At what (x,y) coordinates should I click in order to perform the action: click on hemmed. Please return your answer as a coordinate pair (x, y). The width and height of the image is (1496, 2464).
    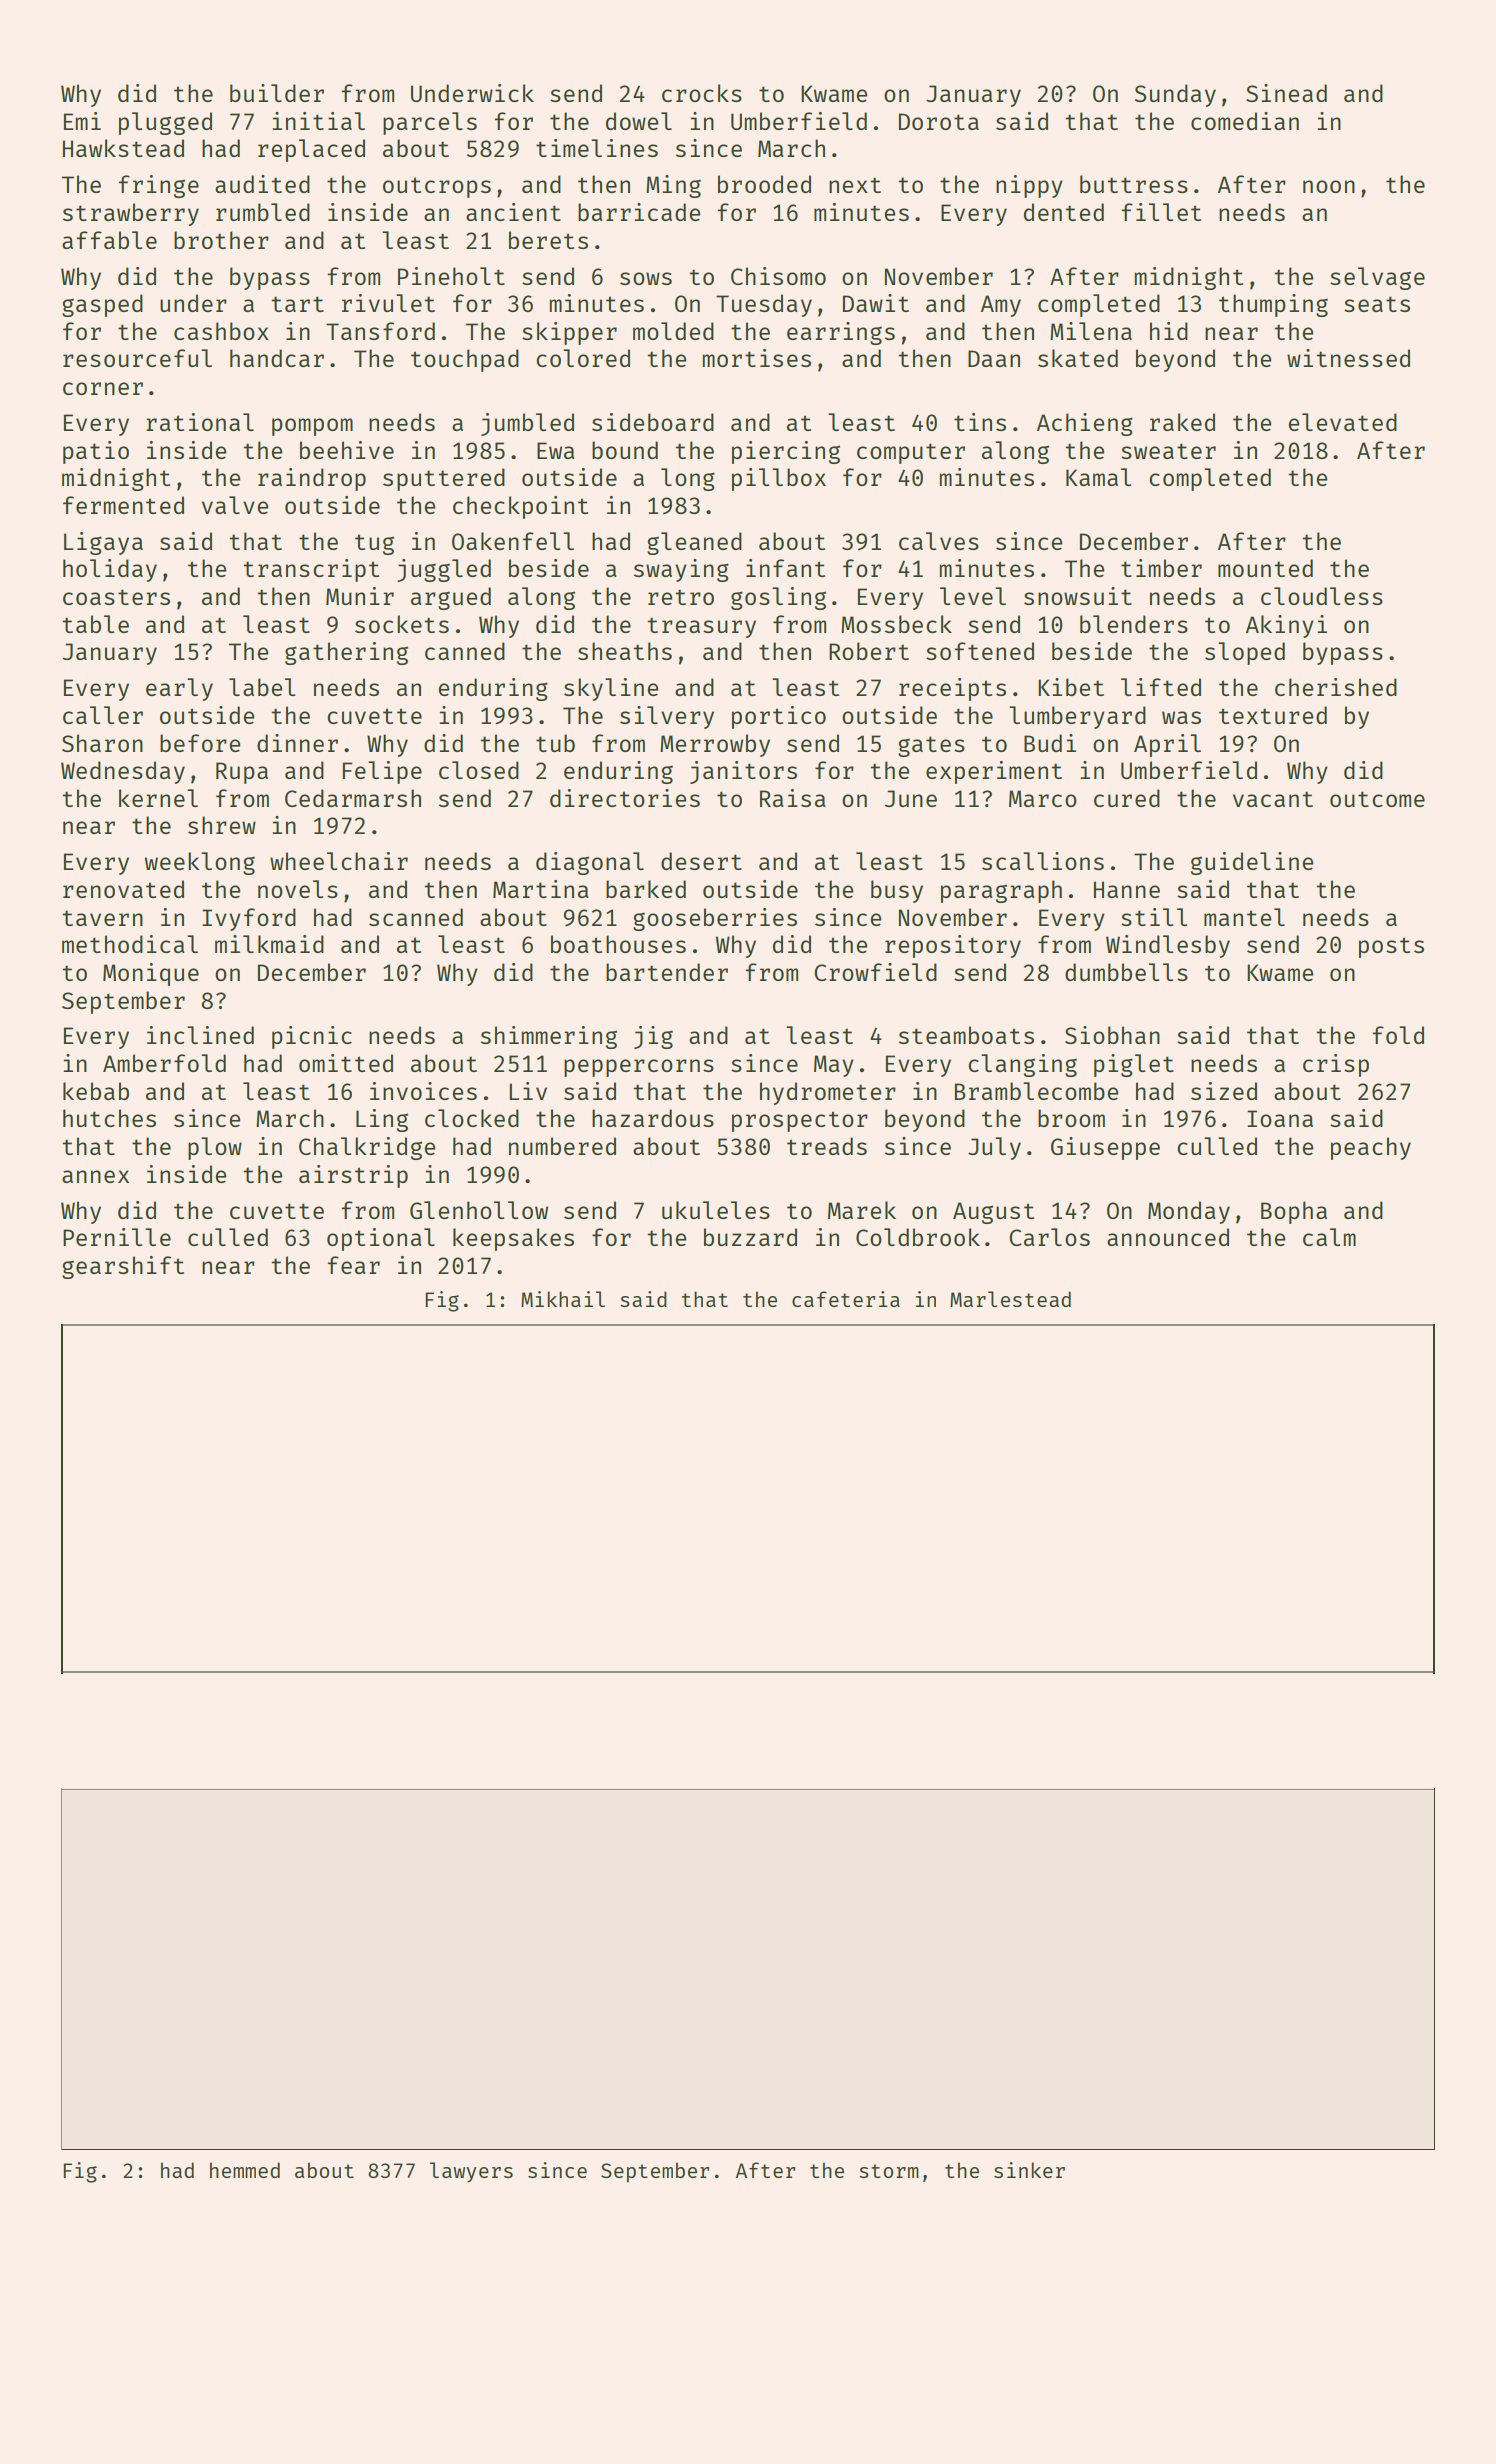
    Looking at the image, I should click on (245, 2170).
